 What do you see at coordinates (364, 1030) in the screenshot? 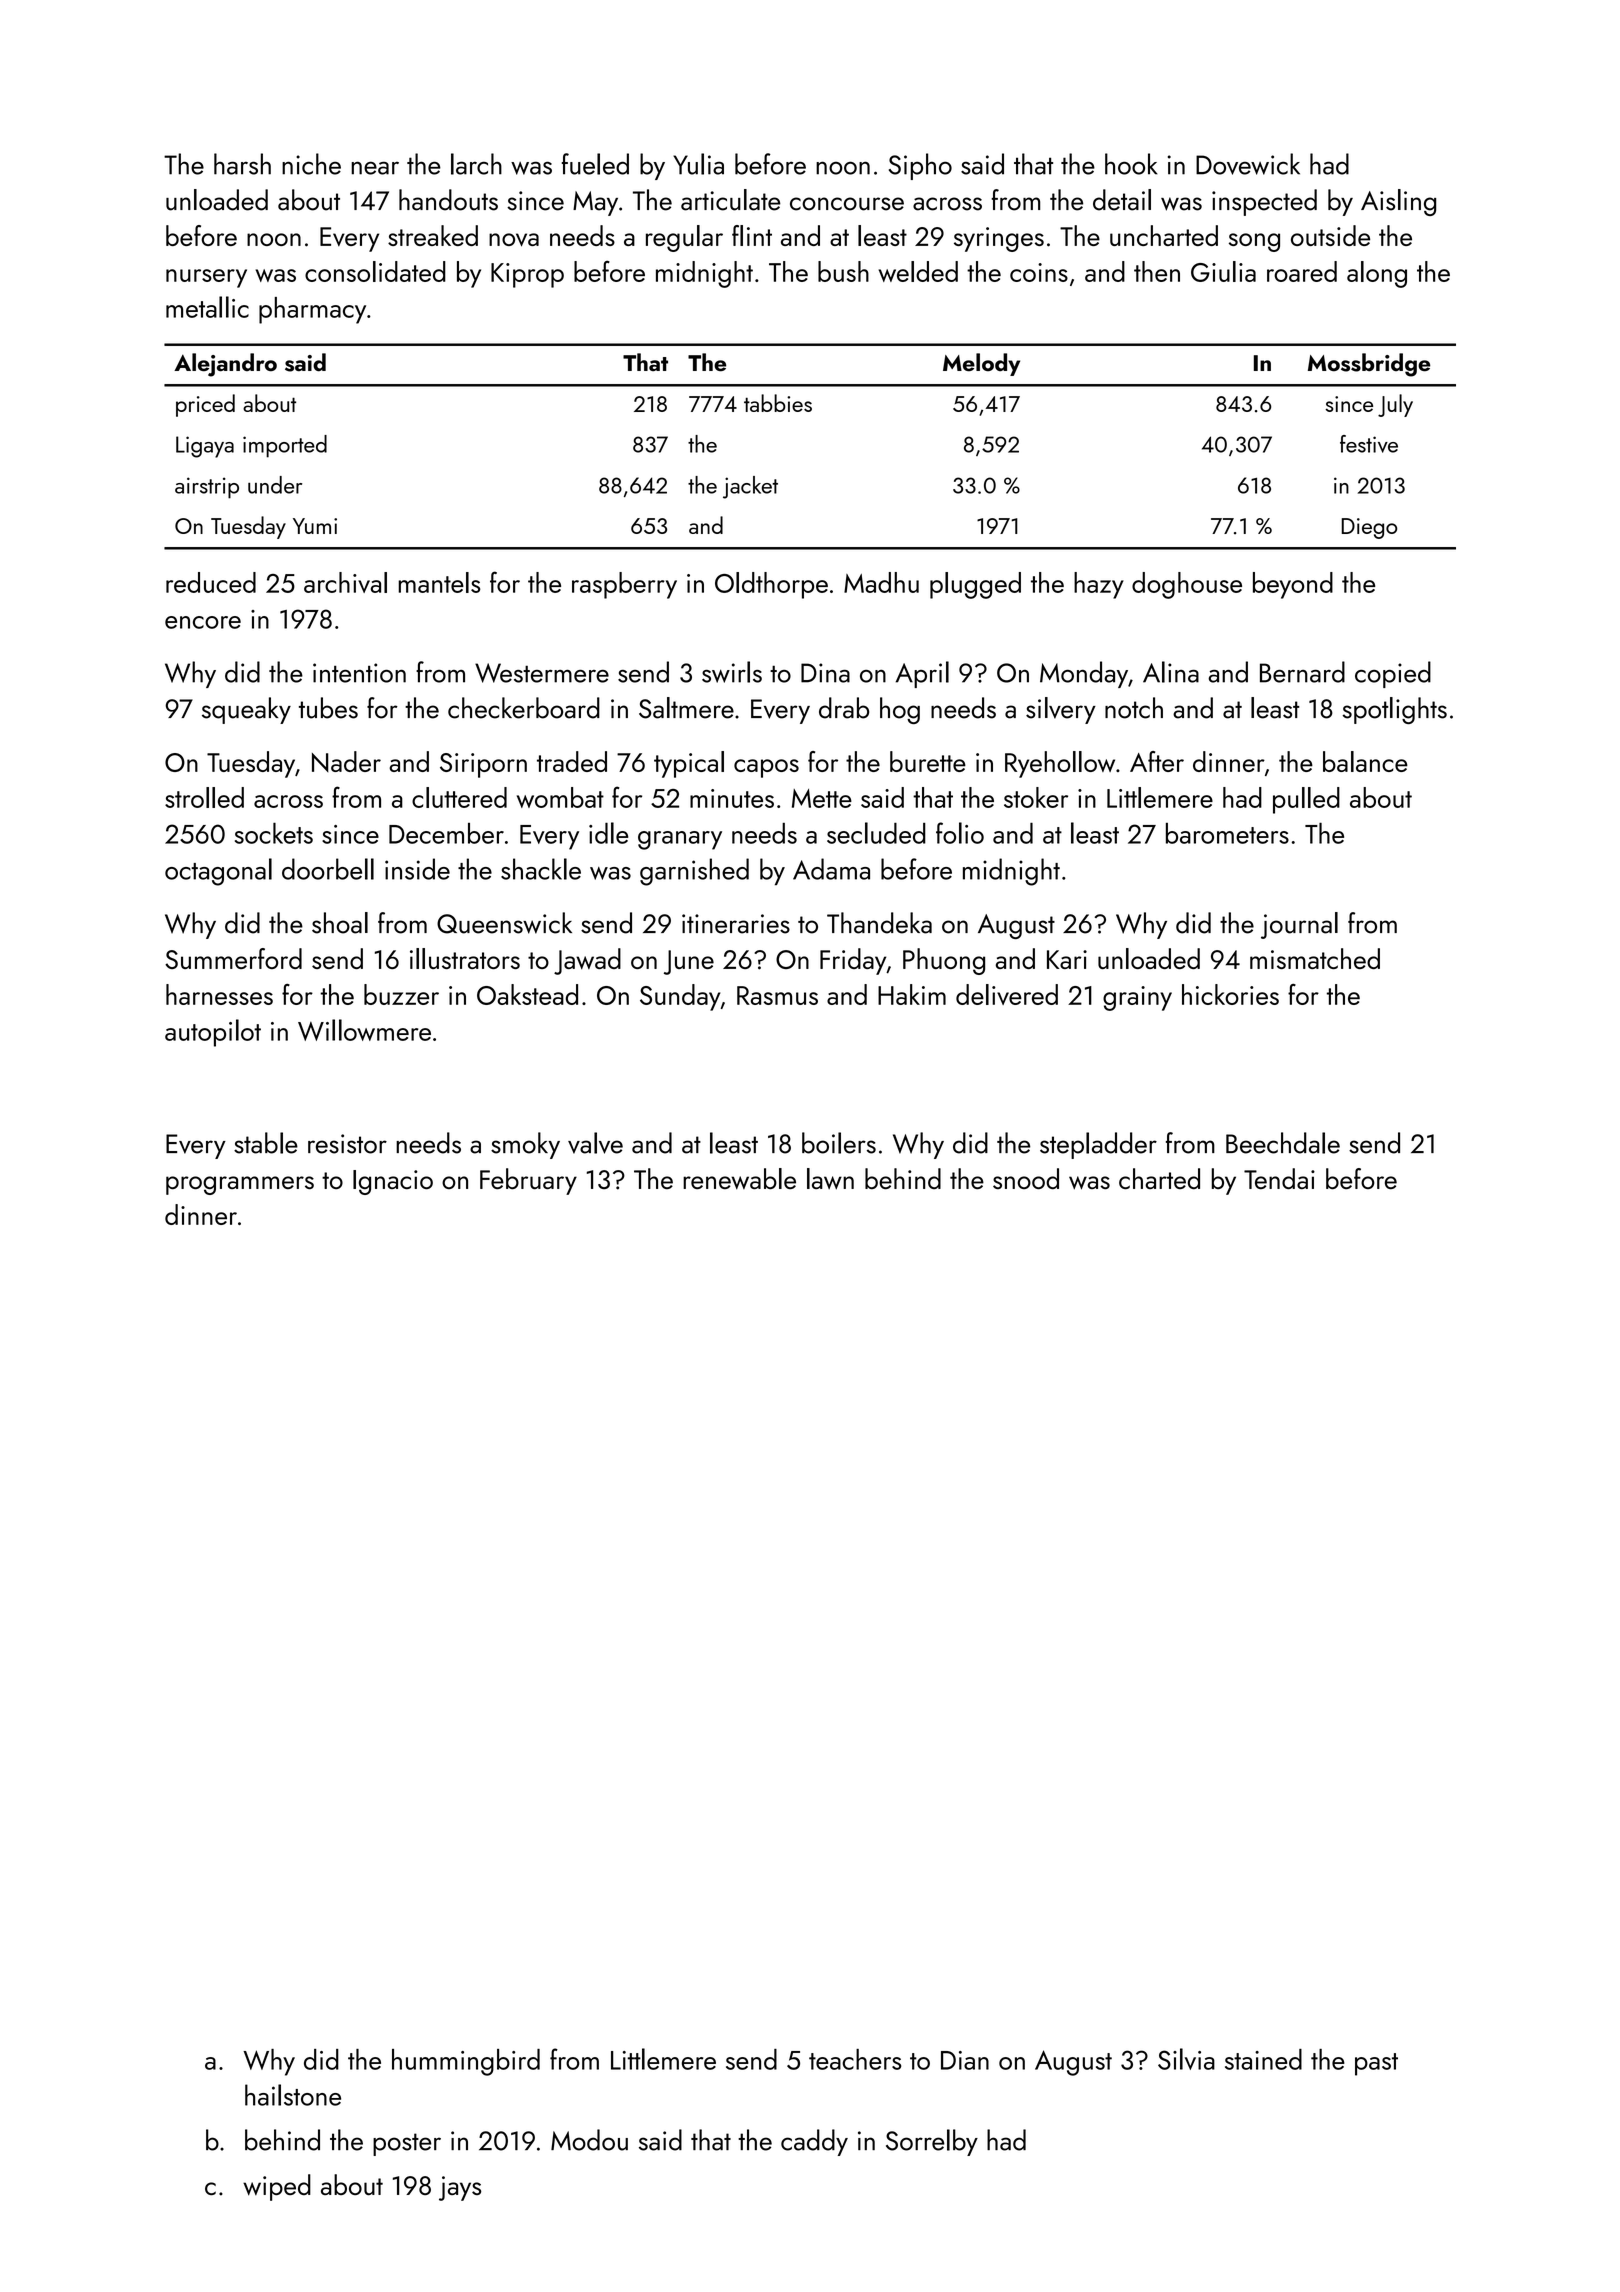
I see `Willowmere` at bounding box center [364, 1030].
